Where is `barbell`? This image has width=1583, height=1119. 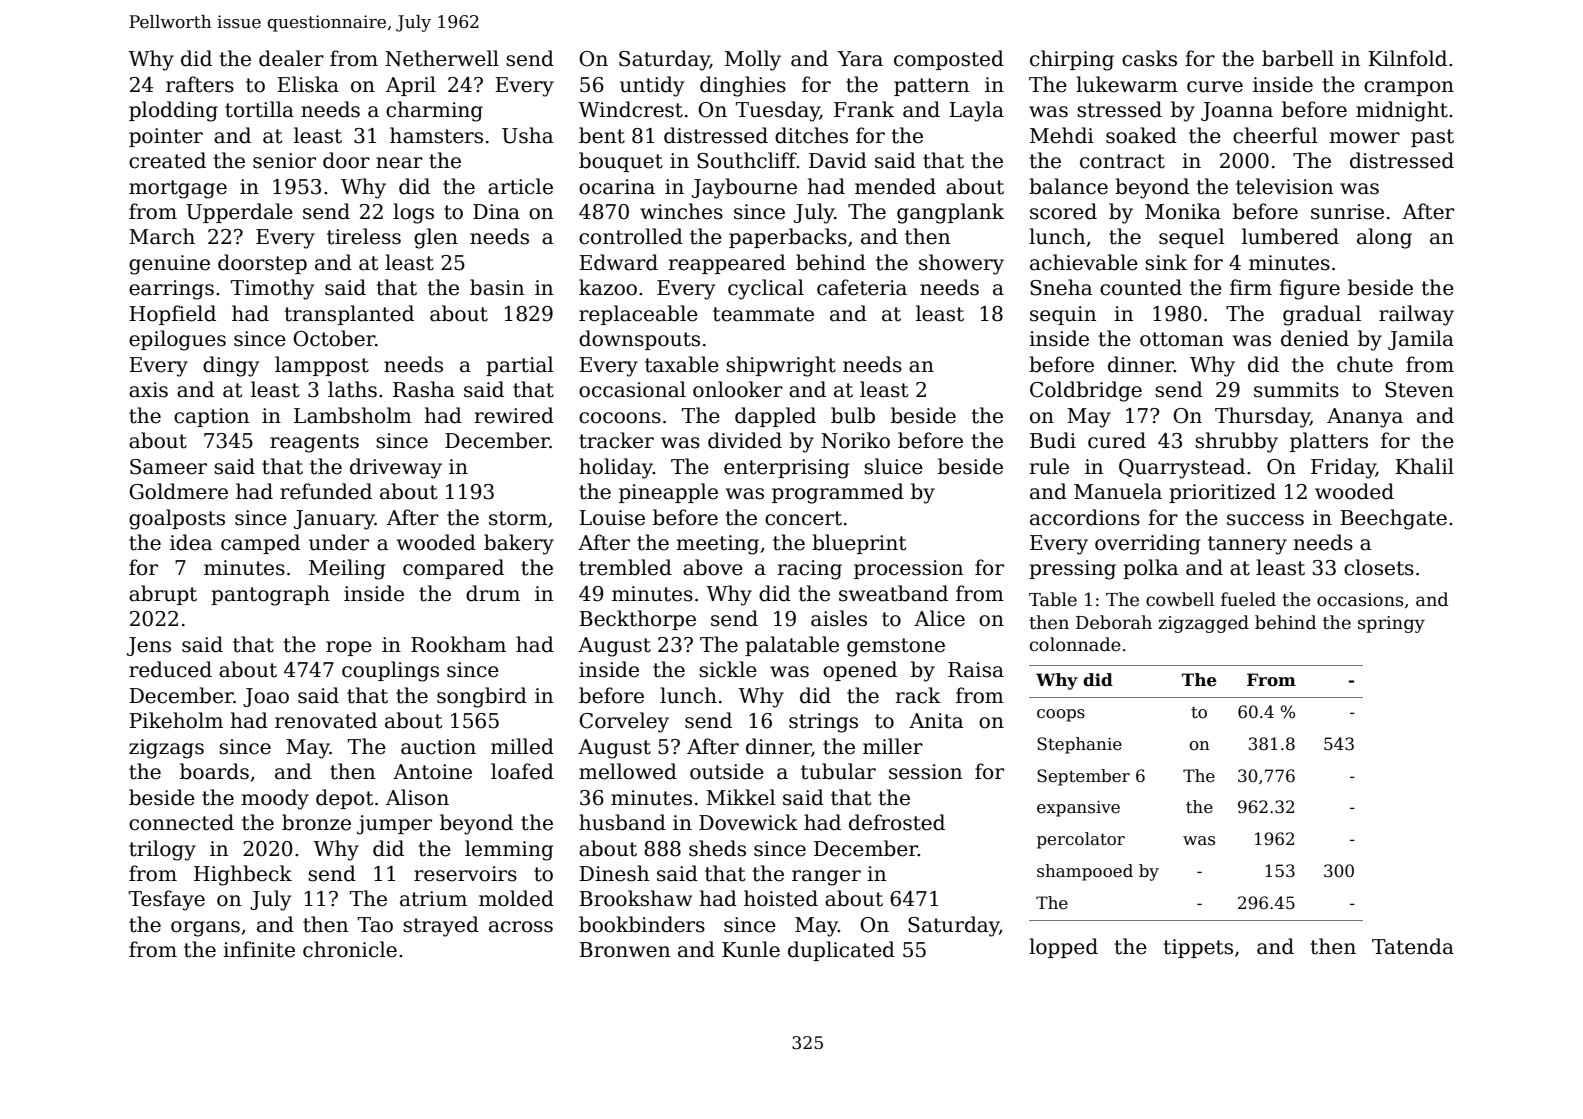
barbell is located at coordinates (1298, 58).
